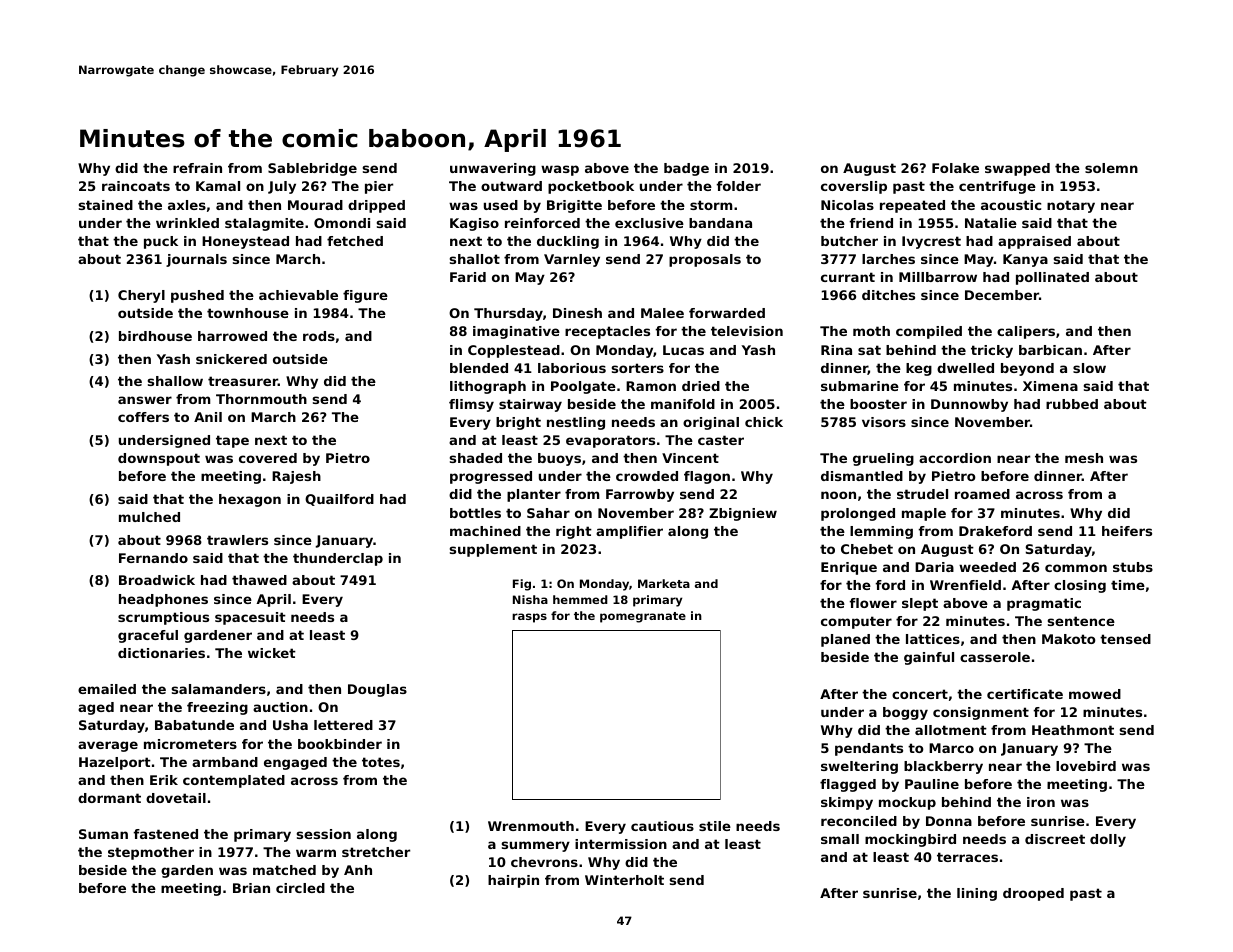  Describe the element at coordinates (148, 636) in the screenshot. I see `graceful` at that location.
